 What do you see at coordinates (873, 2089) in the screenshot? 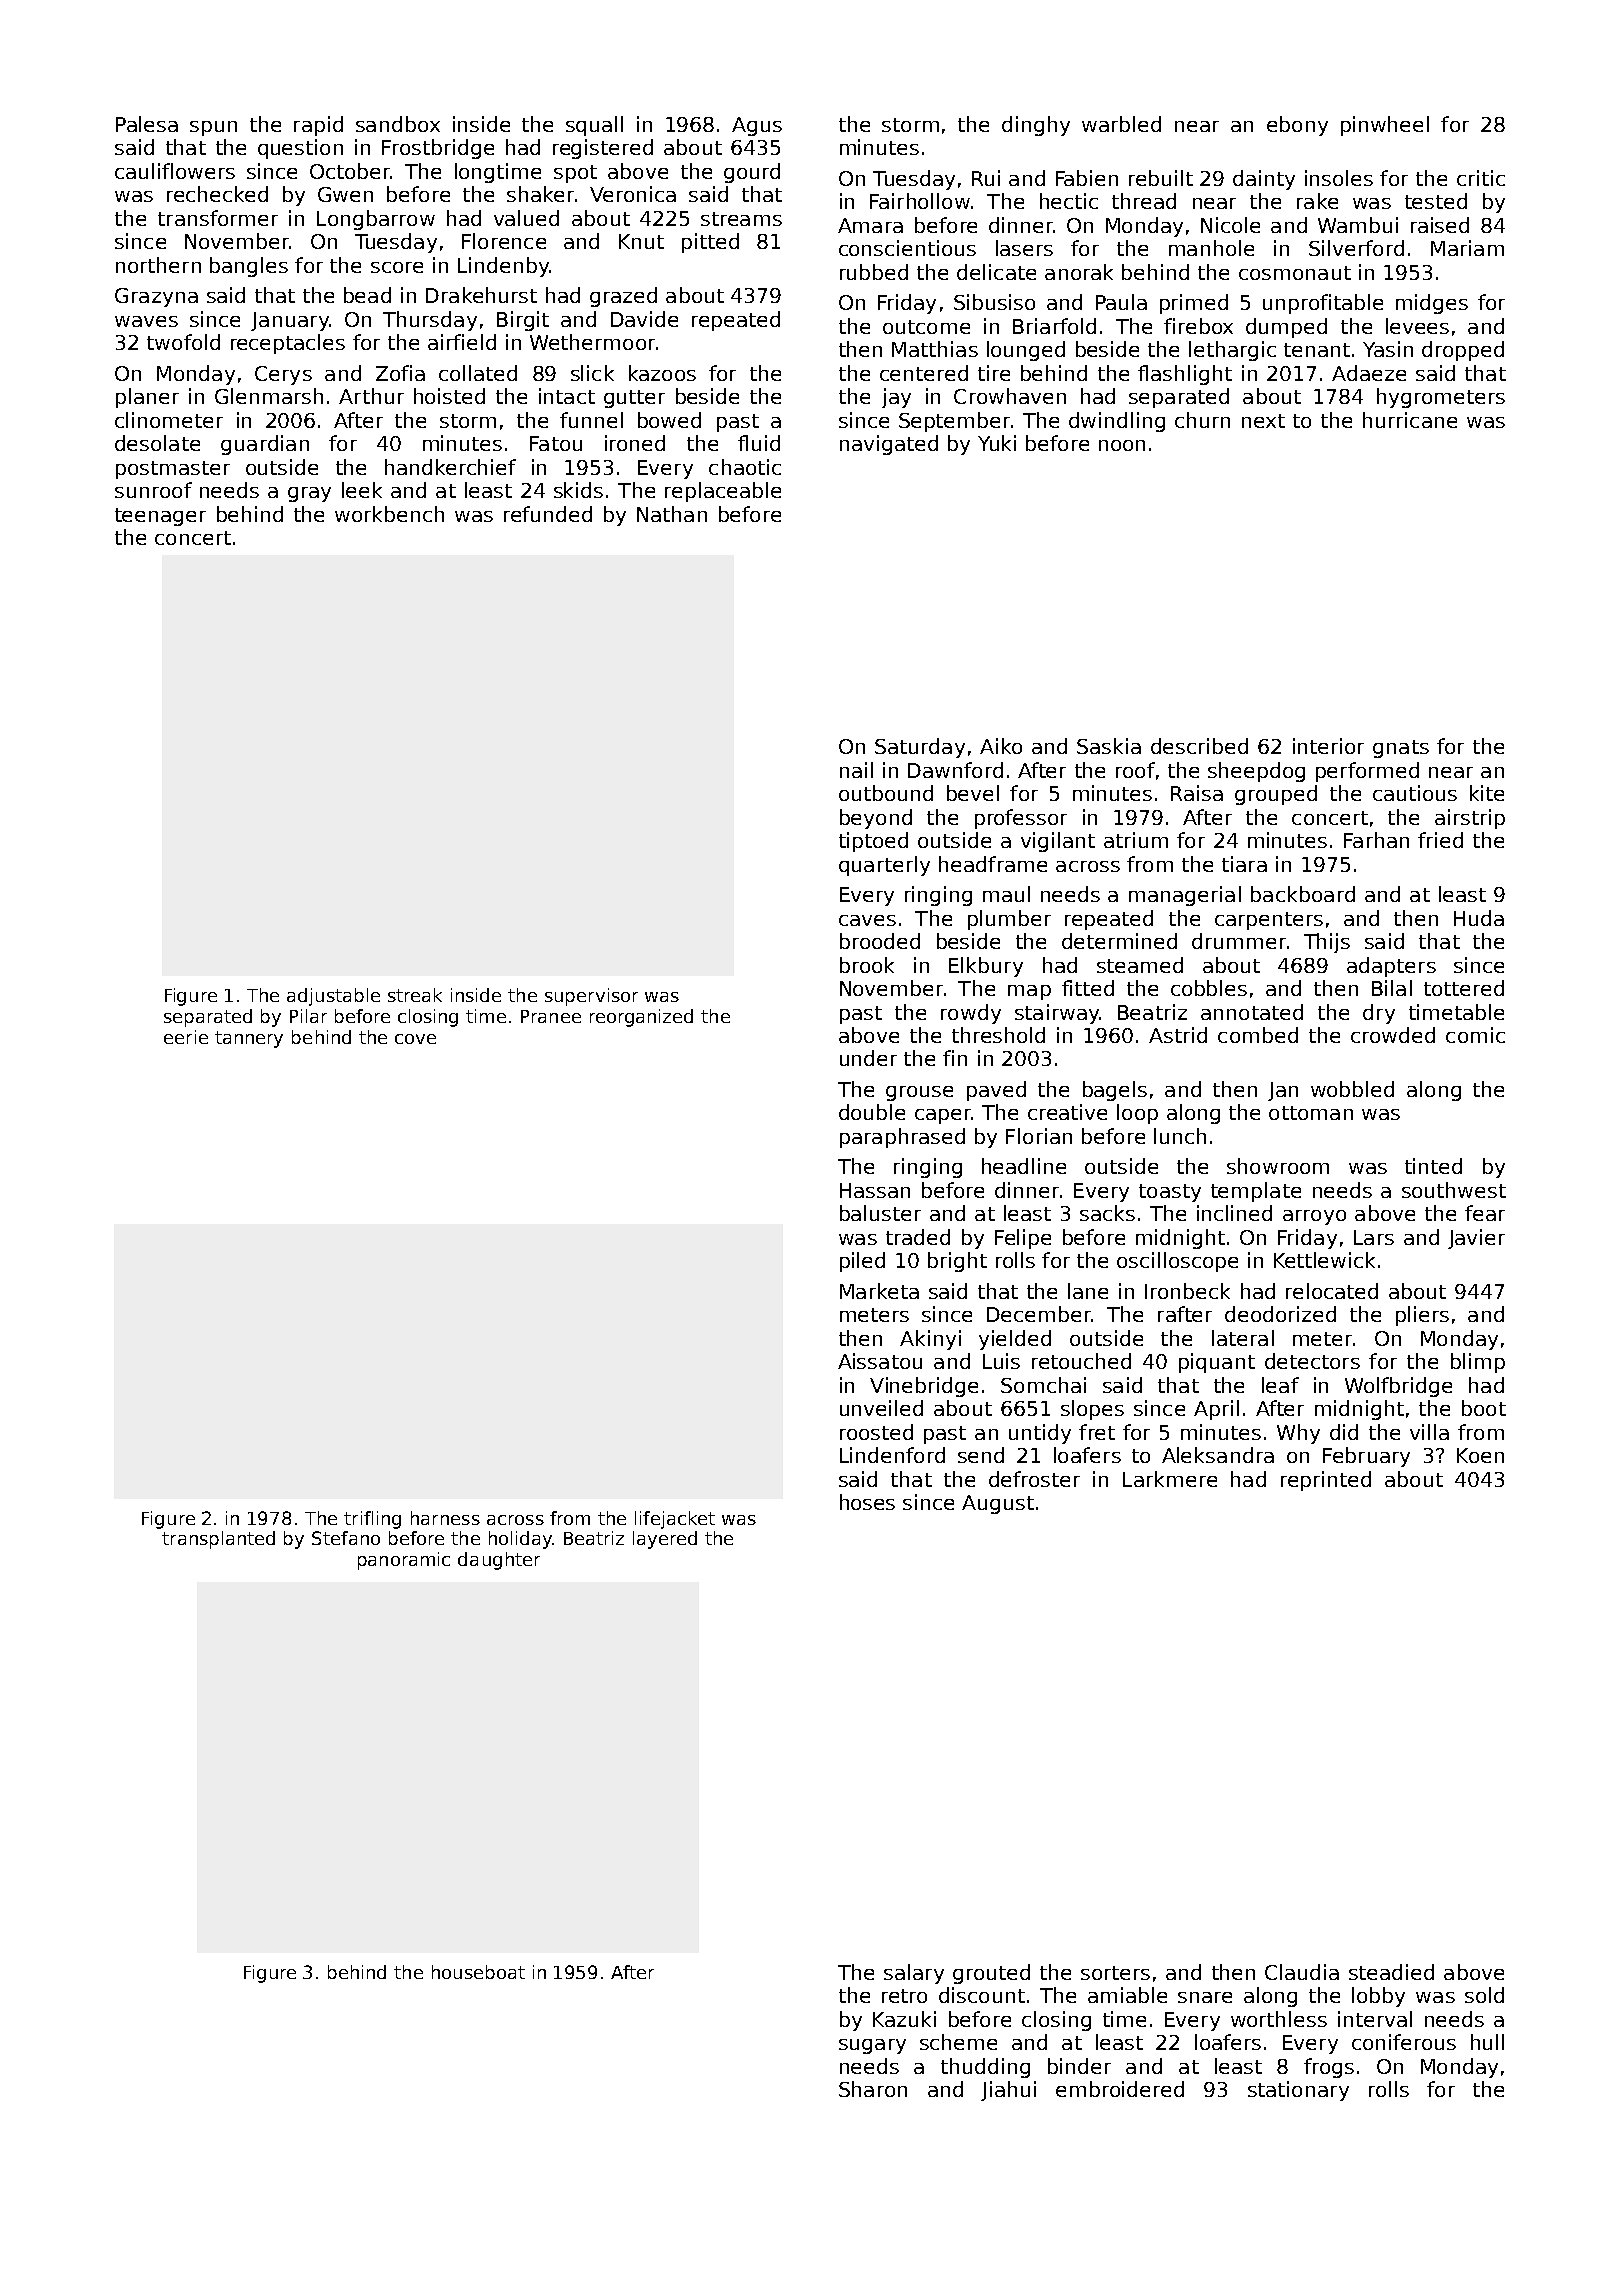
I see `Sharon` at bounding box center [873, 2089].
